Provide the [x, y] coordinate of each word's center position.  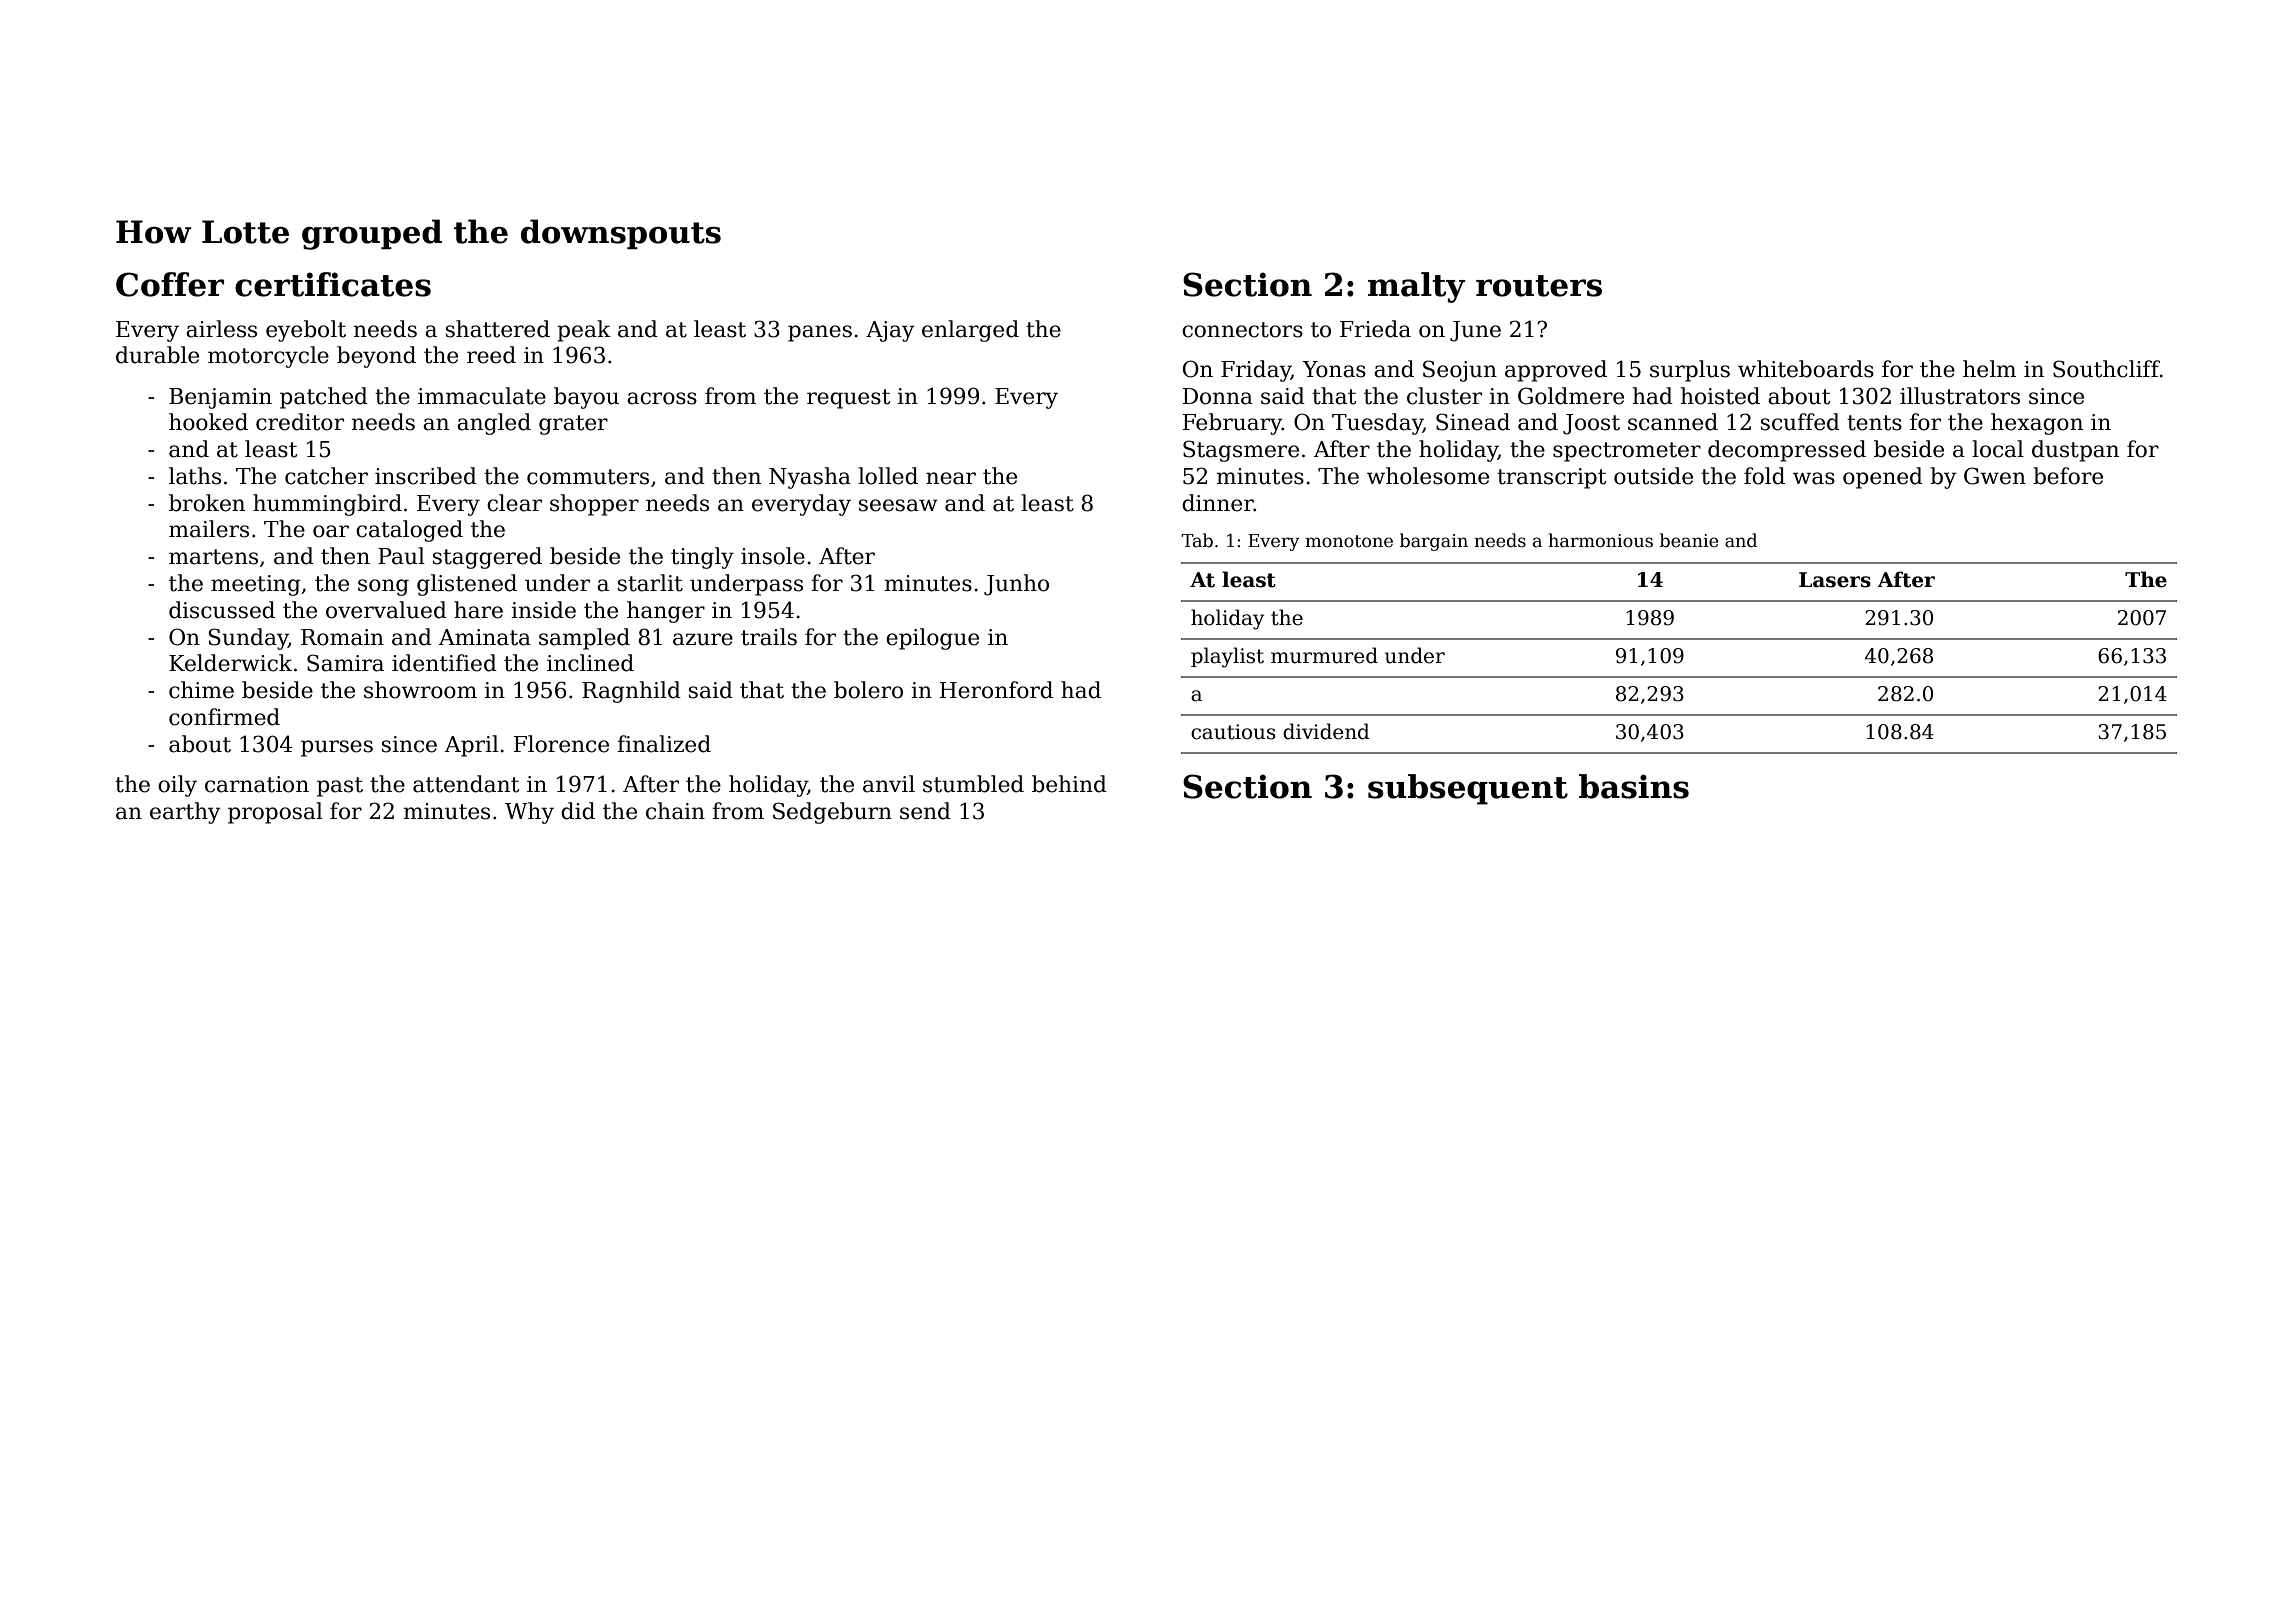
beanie [1689, 540]
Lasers [1835, 580]
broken [207, 503]
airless [221, 329]
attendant [466, 784]
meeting [256, 585]
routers [1539, 286]
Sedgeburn [832, 813]
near [951, 478]
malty [1417, 287]
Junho [1016, 585]
